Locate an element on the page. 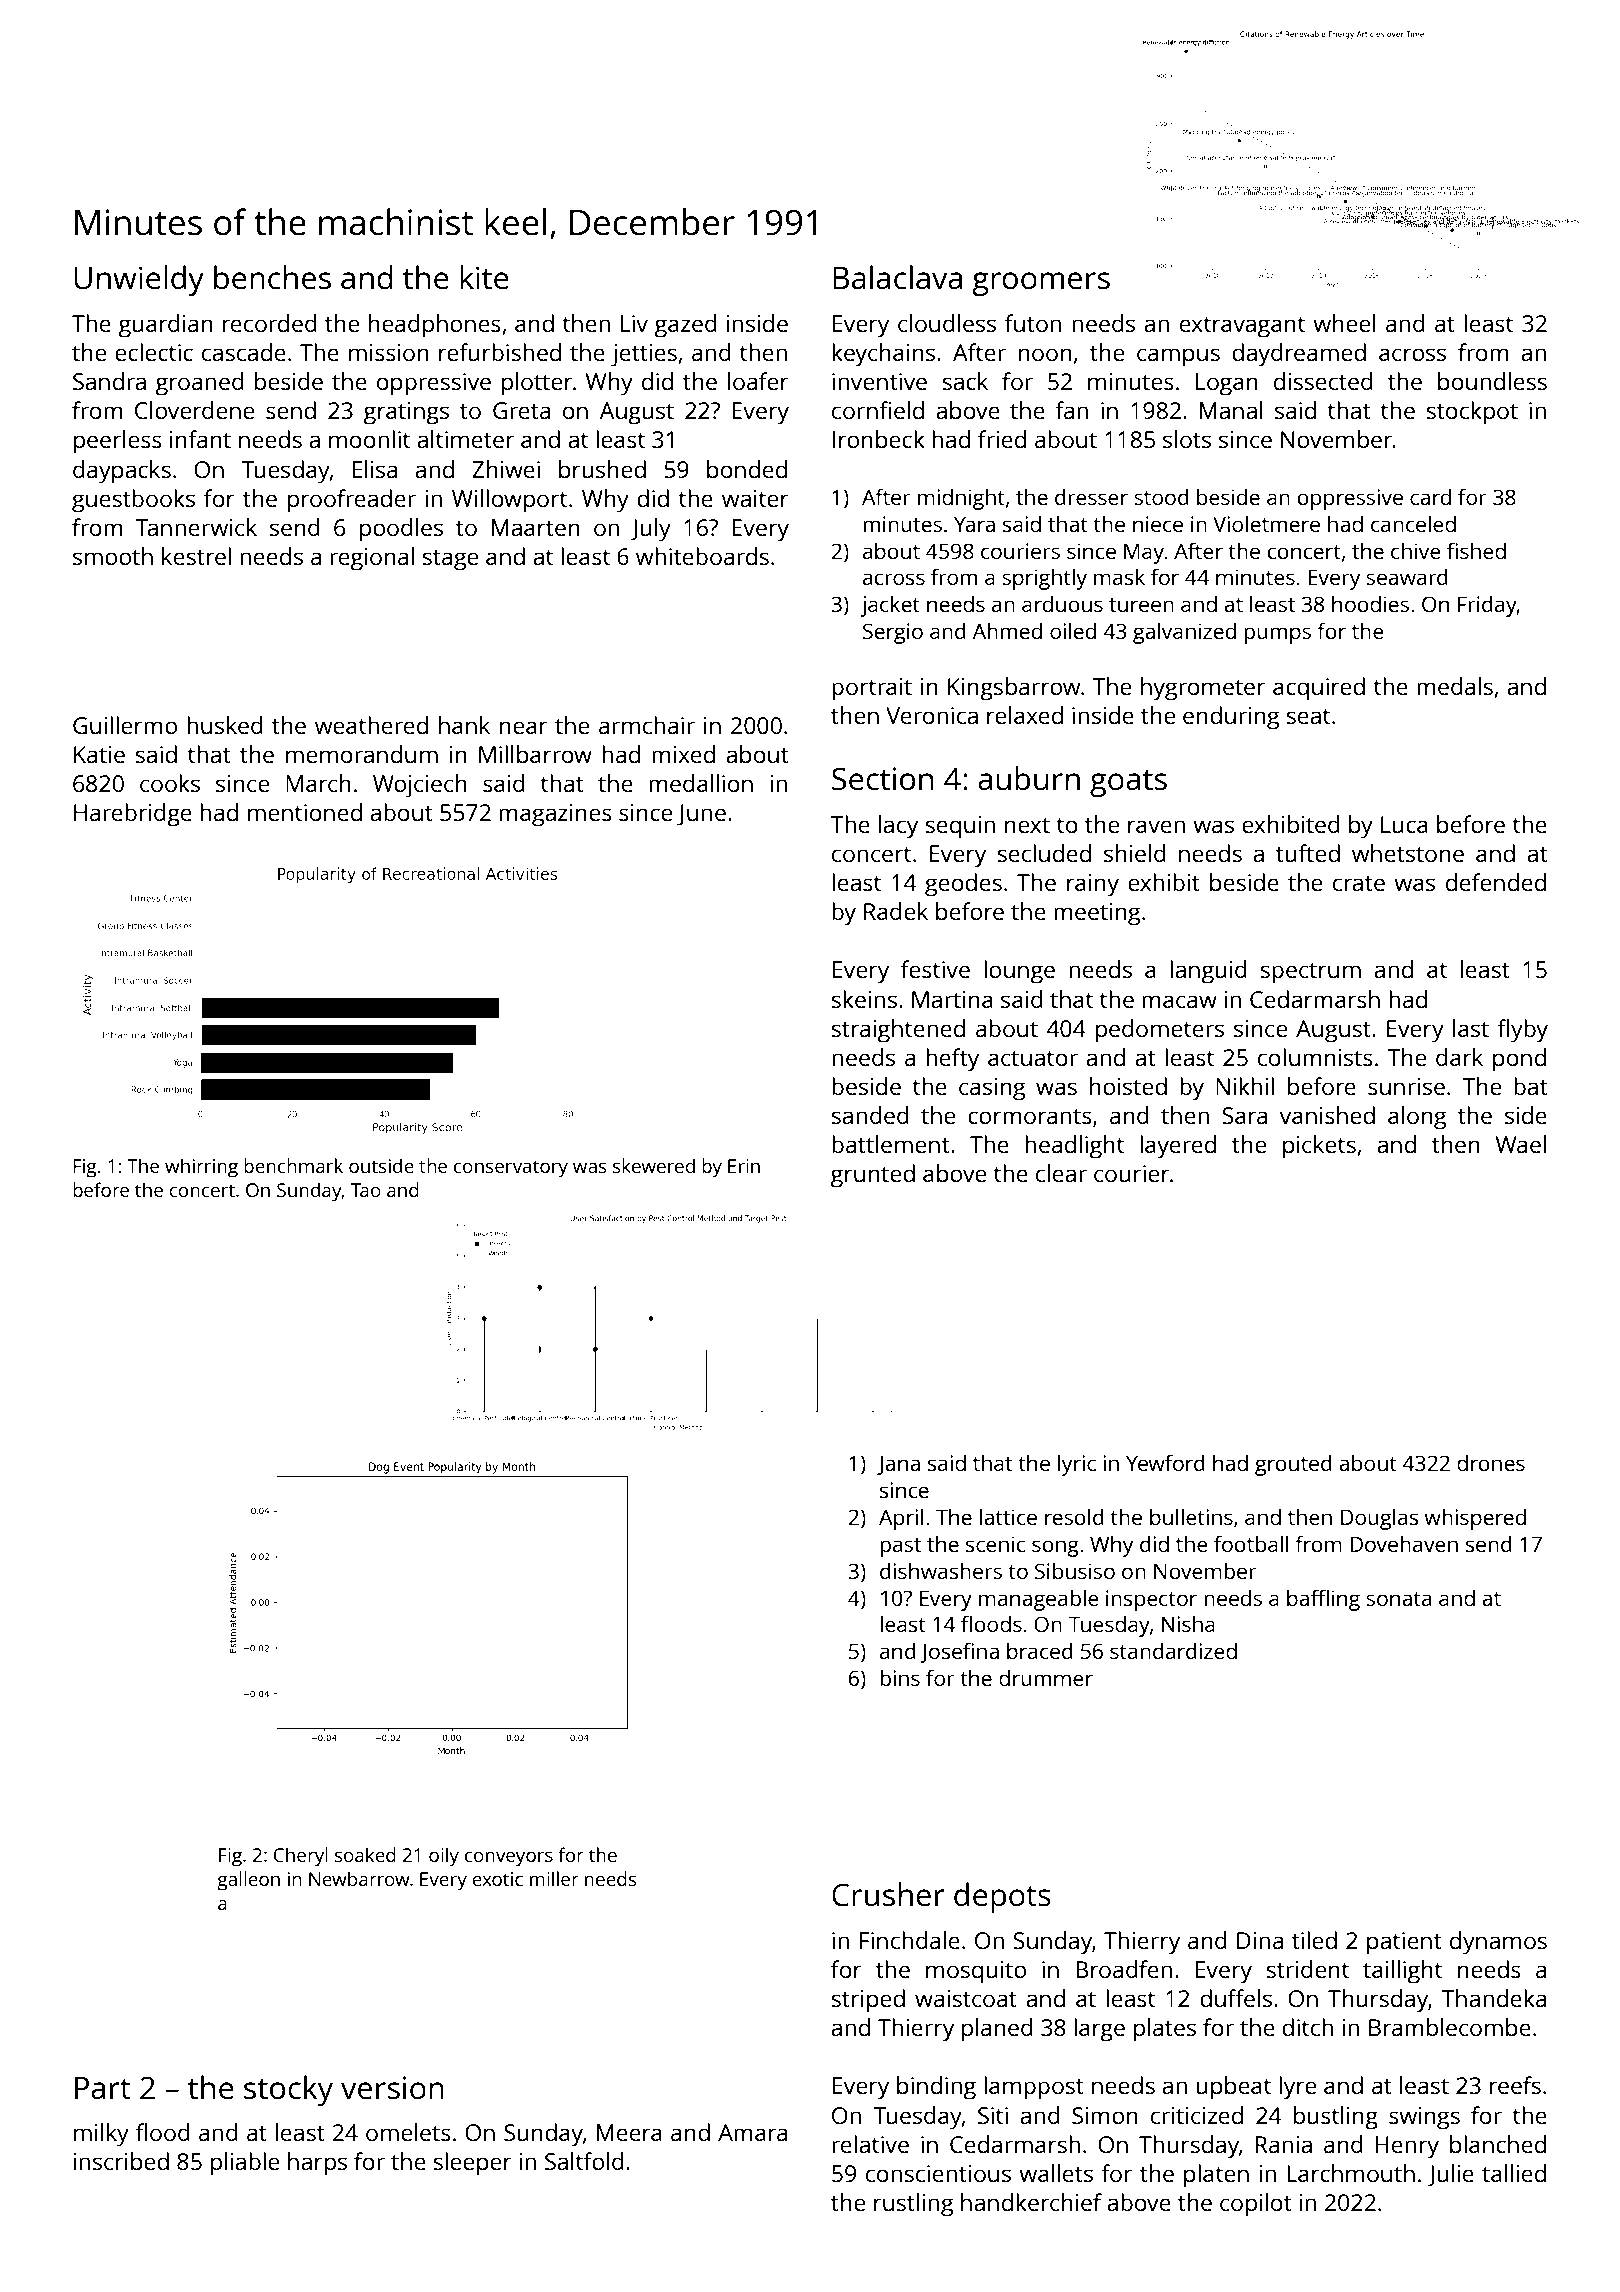 This page has height=2292, width=1620. extravagant is located at coordinates (1242, 327).
